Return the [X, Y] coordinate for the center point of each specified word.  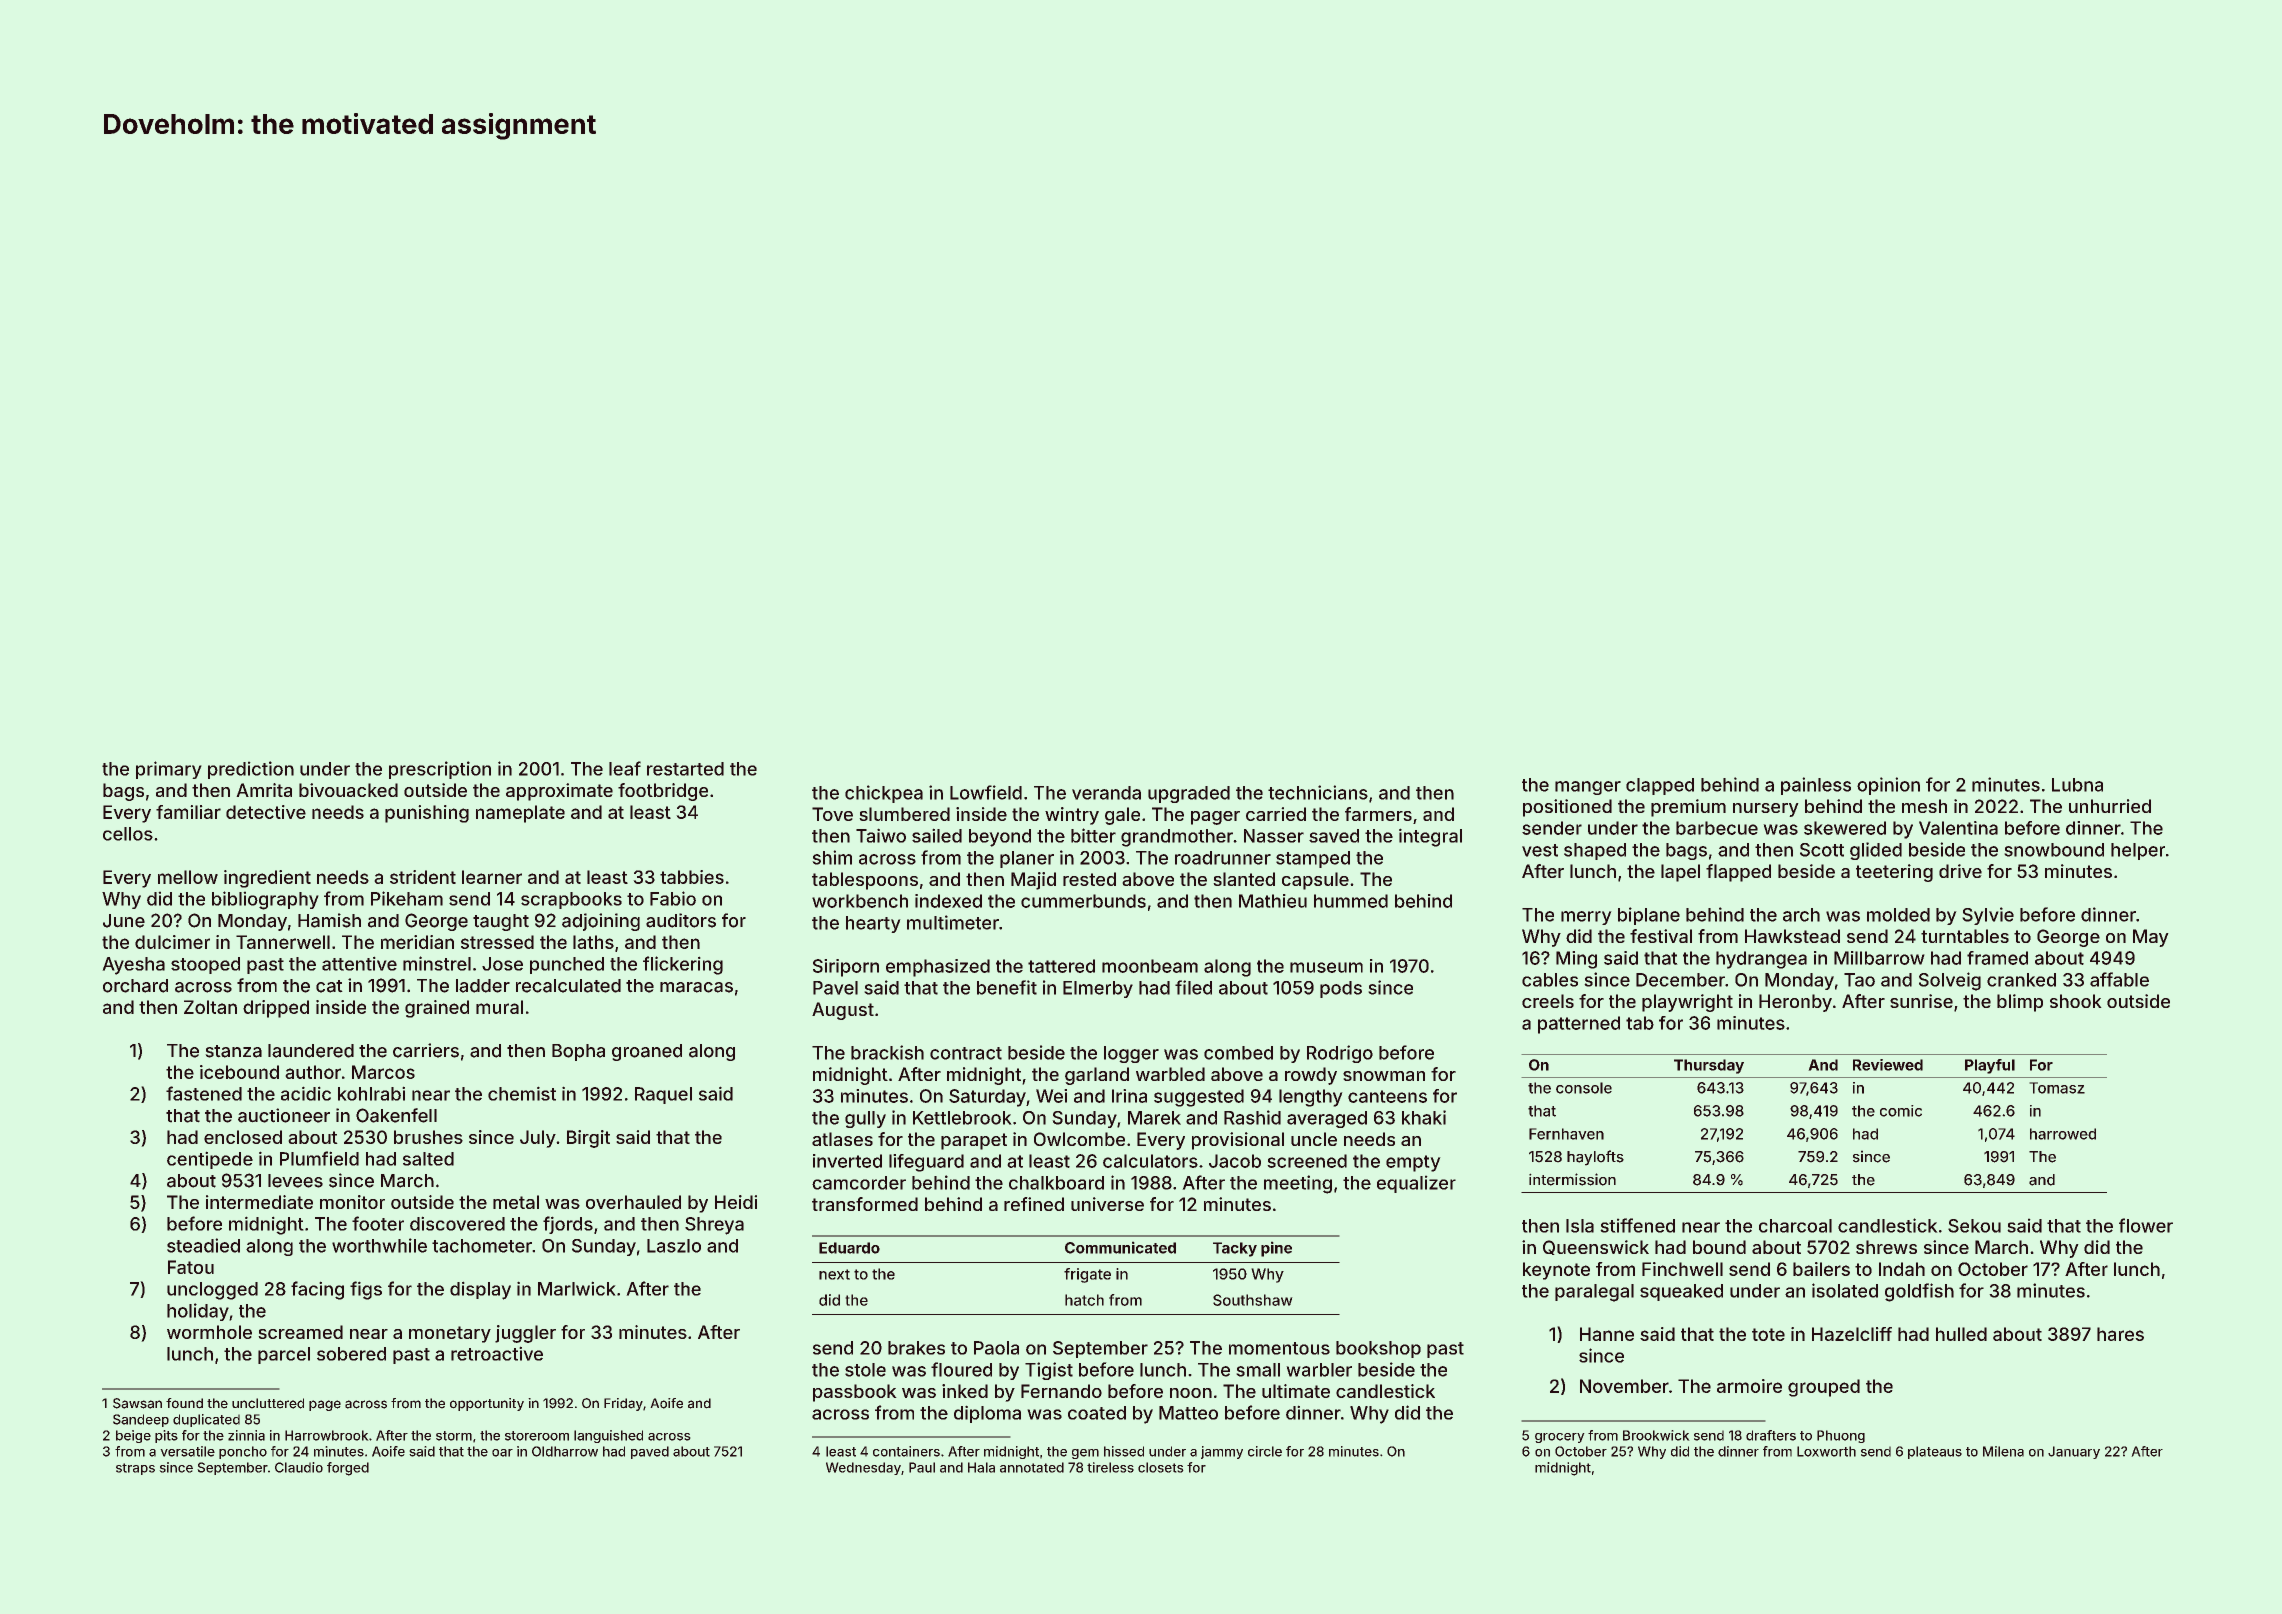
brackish [887, 1052]
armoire [1749, 1386]
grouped [1824, 1388]
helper [2138, 851]
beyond [1000, 838]
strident [423, 877]
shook [2076, 1001]
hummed [1351, 901]
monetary [450, 1334]
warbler [1319, 1370]
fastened [204, 1093]
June [124, 921]
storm [454, 1436]
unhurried [2110, 806]
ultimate [1296, 1391]
